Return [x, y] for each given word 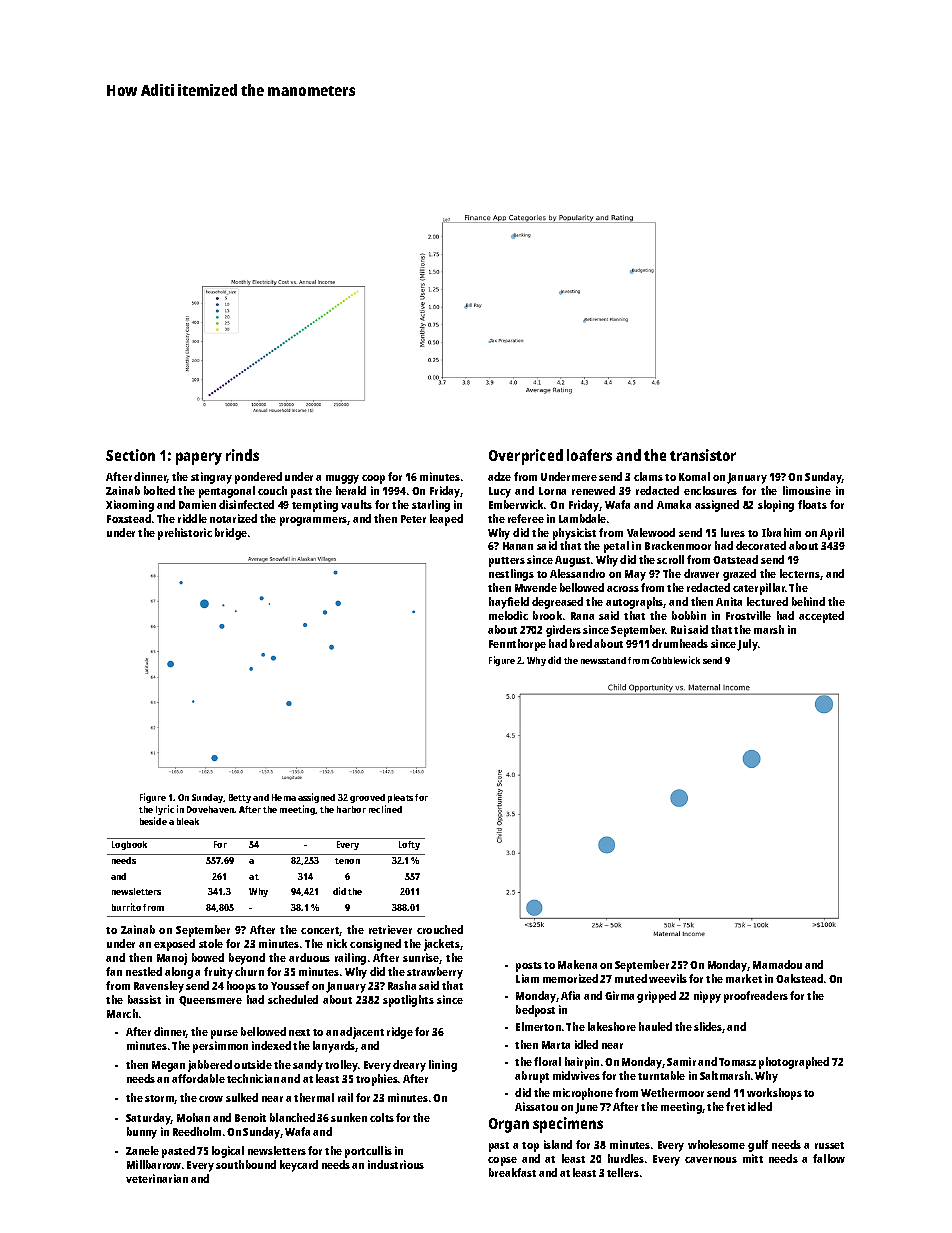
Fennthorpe [517, 645]
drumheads [680, 643]
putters [507, 562]
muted [631, 978]
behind [808, 601]
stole [211, 943]
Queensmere [210, 1001]
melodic [508, 615]
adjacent [362, 1033]
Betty [240, 798]
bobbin [689, 615]
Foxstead [129, 518]
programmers [314, 521]
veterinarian [157, 1178]
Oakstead [799, 978]
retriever [390, 929]
